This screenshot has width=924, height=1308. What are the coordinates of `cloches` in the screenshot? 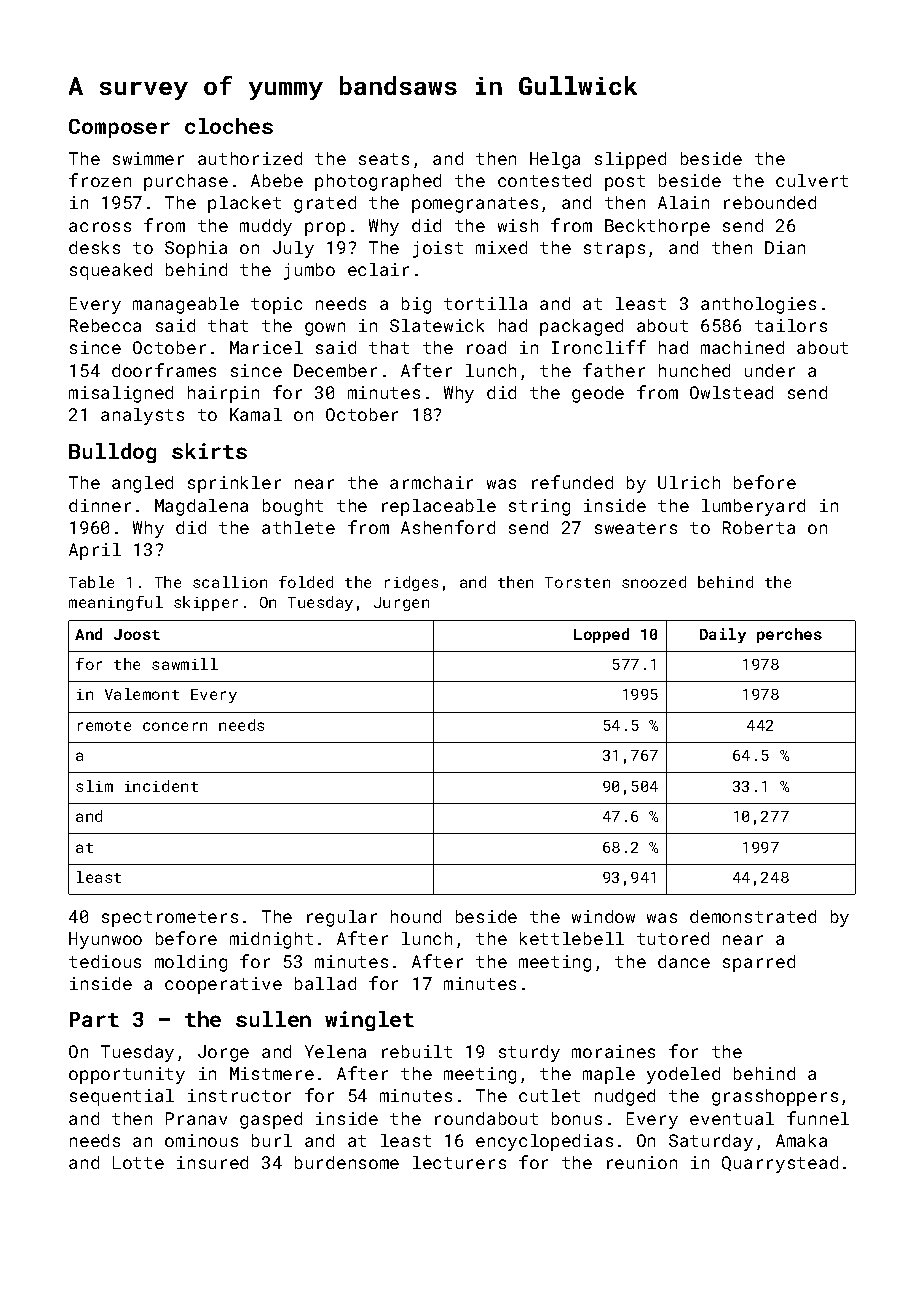 It's located at (229, 126).
